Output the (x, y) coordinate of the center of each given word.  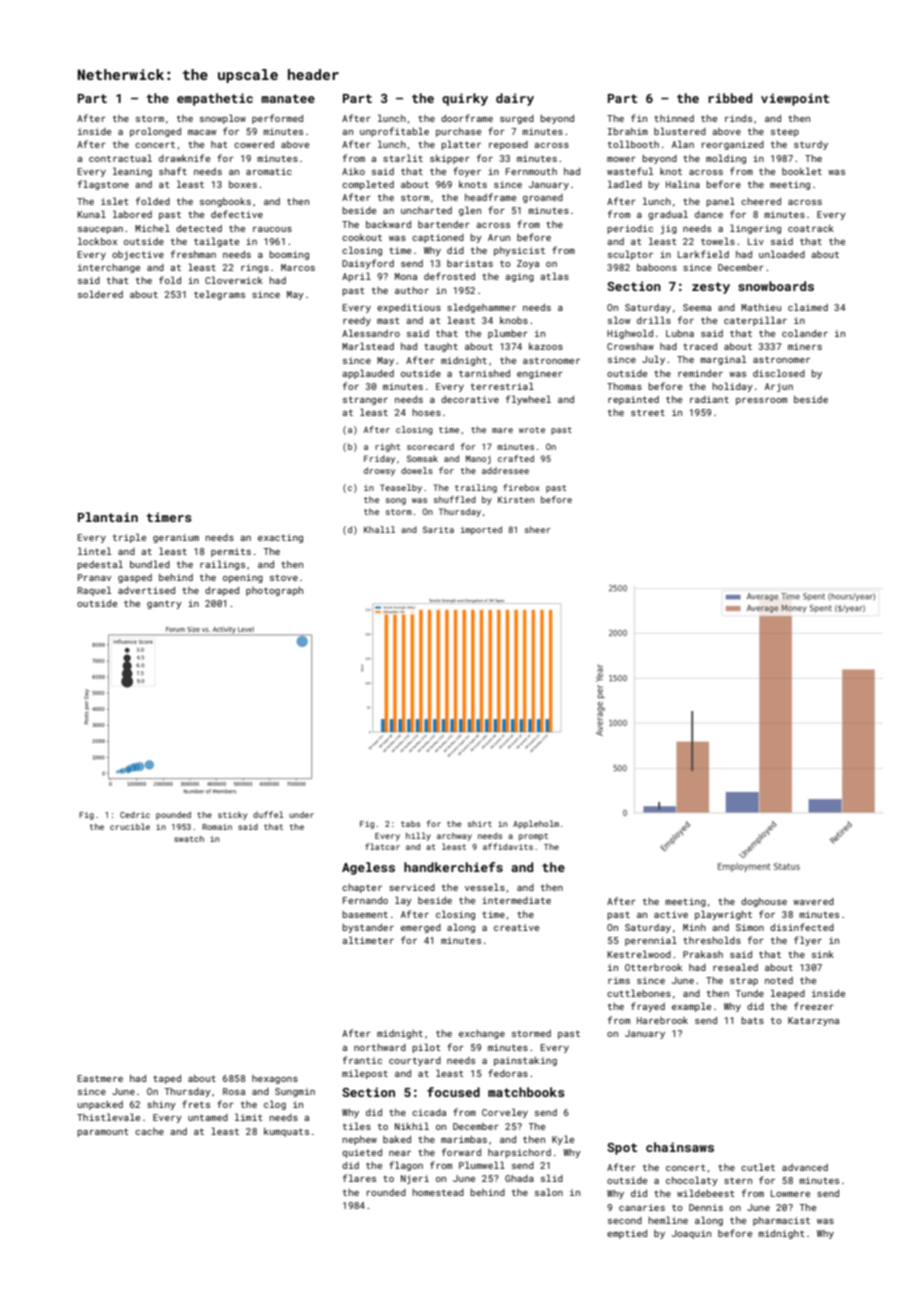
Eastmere (100, 1078)
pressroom (761, 401)
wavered (813, 901)
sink (823, 954)
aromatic (269, 171)
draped (222, 591)
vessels (485, 887)
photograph (274, 591)
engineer (540, 374)
